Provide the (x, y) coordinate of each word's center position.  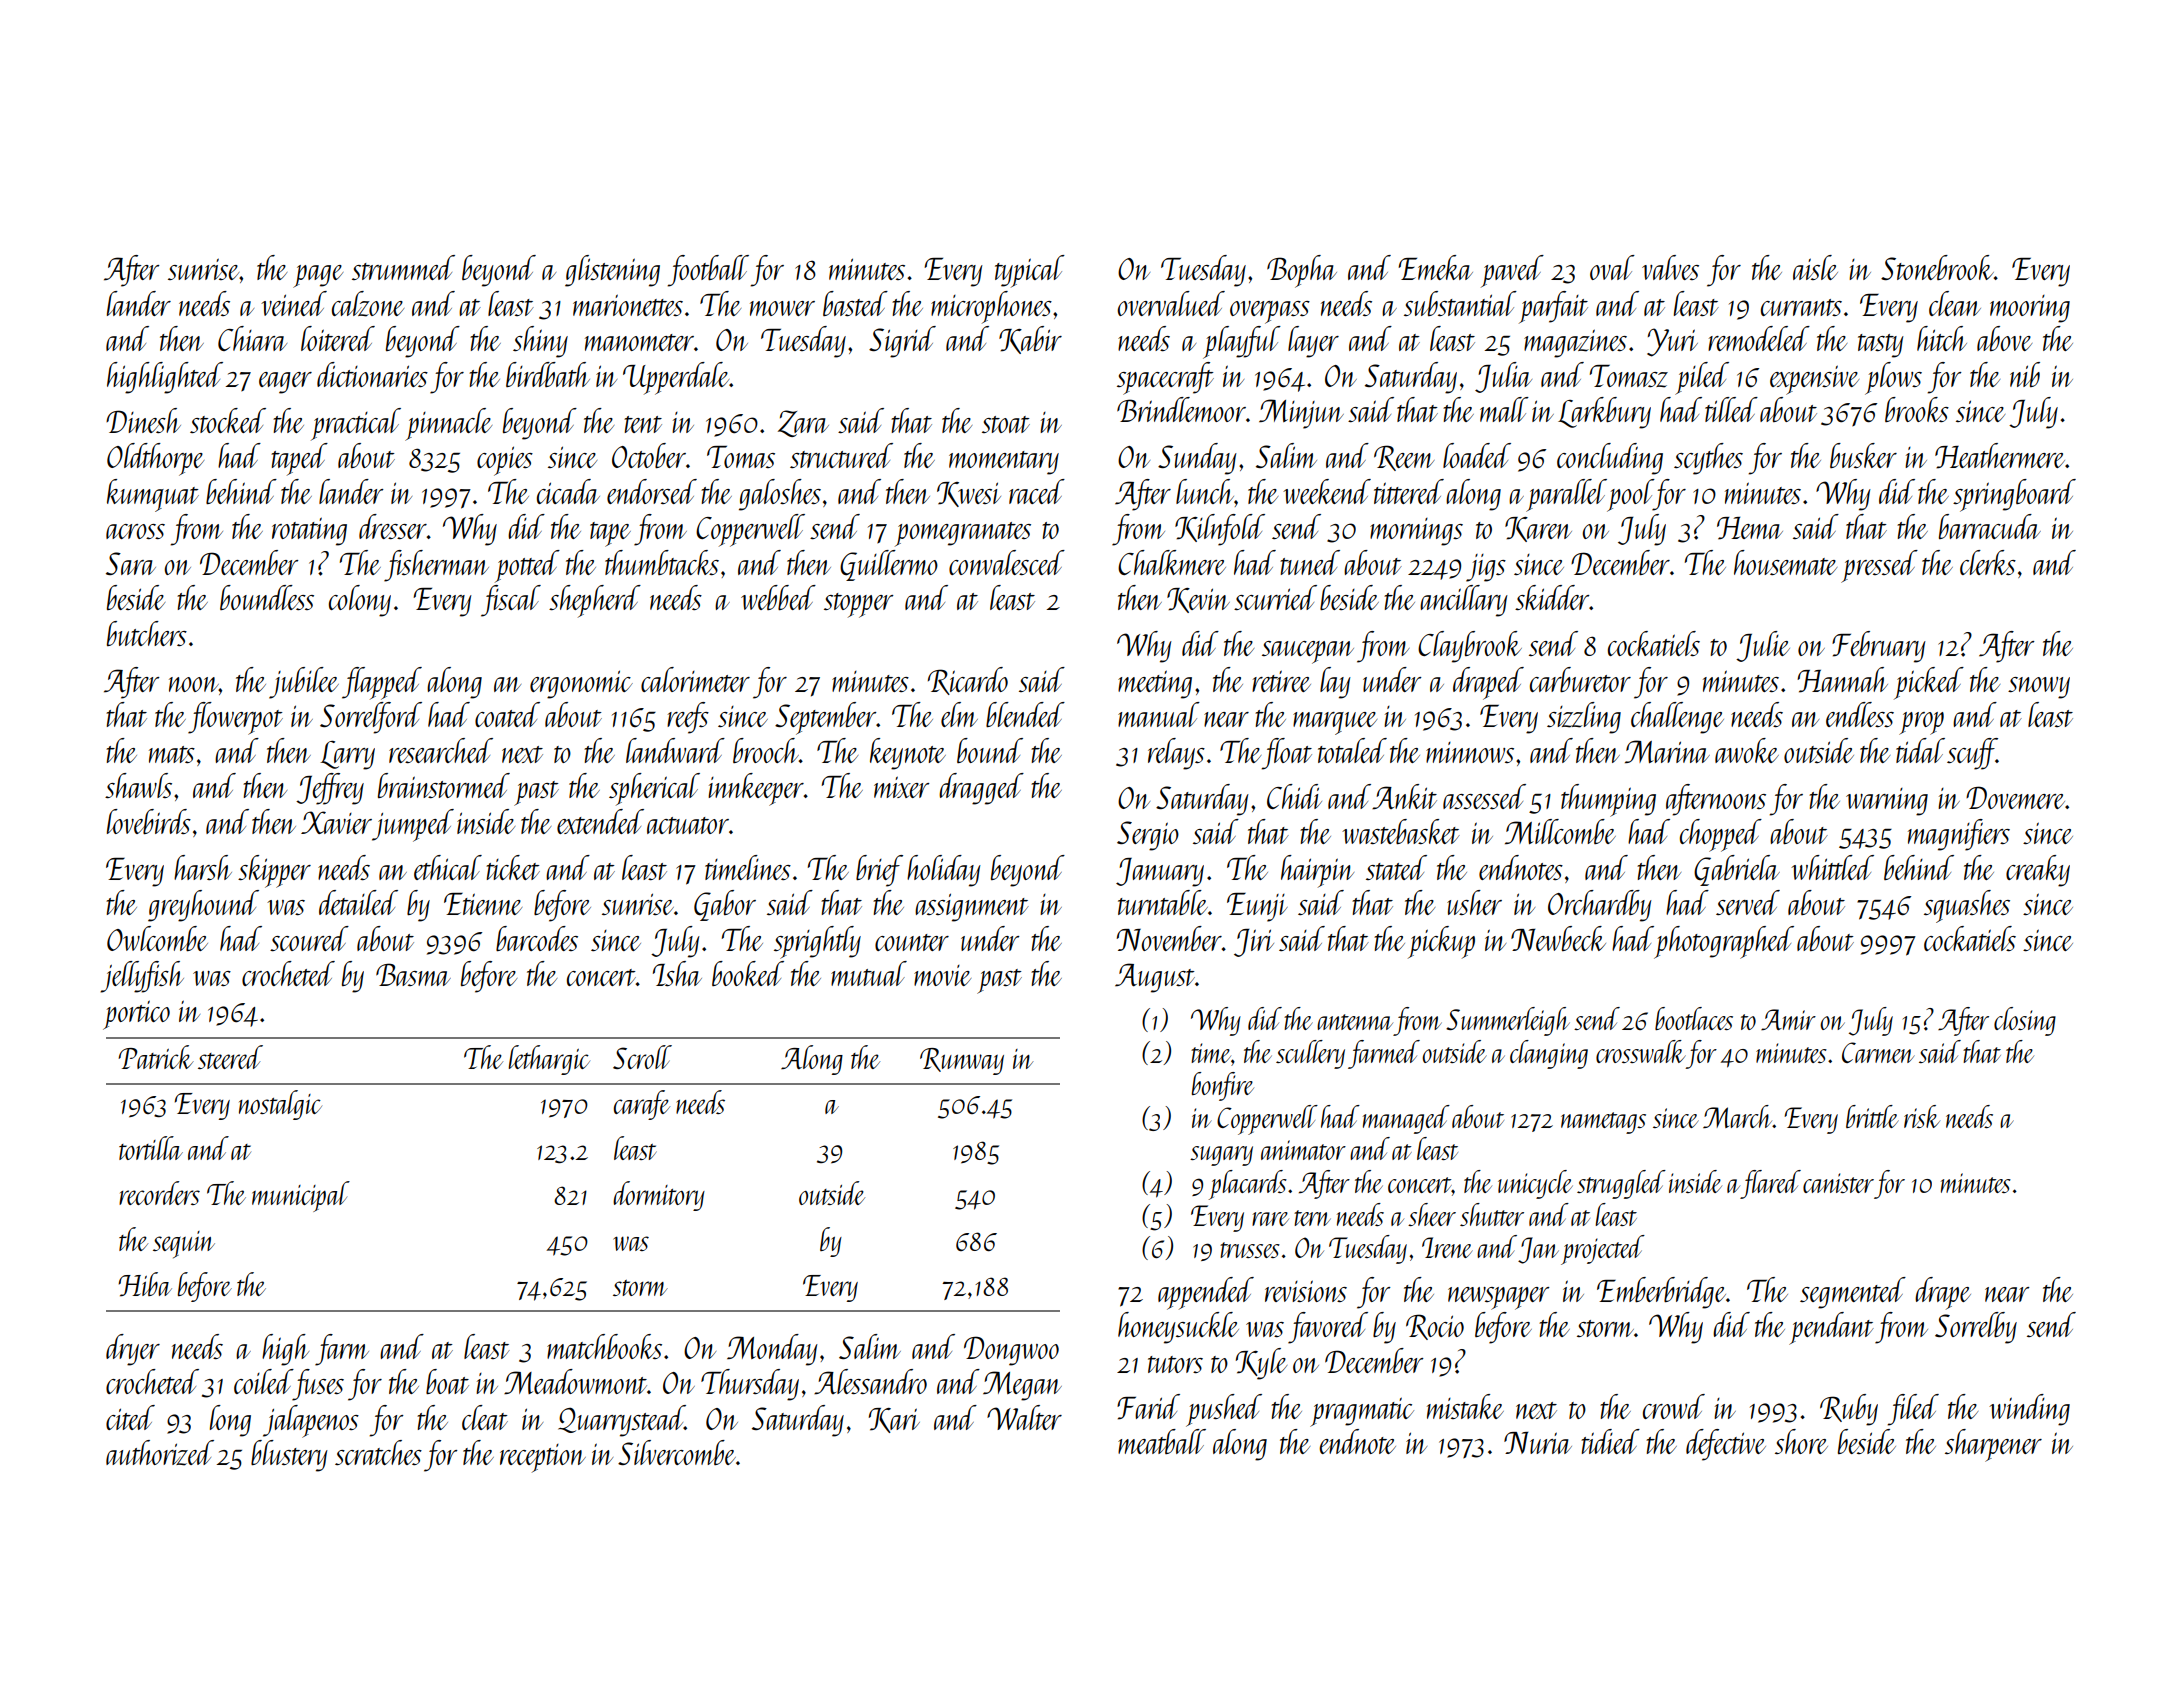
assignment (972, 907)
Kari (894, 1420)
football (708, 271)
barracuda (1990, 526)
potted (527, 566)
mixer (901, 787)
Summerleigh (1508, 1021)
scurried (1275, 597)
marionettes (628, 305)
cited (130, 1417)
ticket (513, 867)
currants (1801, 307)
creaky (2038, 871)
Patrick (156, 1057)
